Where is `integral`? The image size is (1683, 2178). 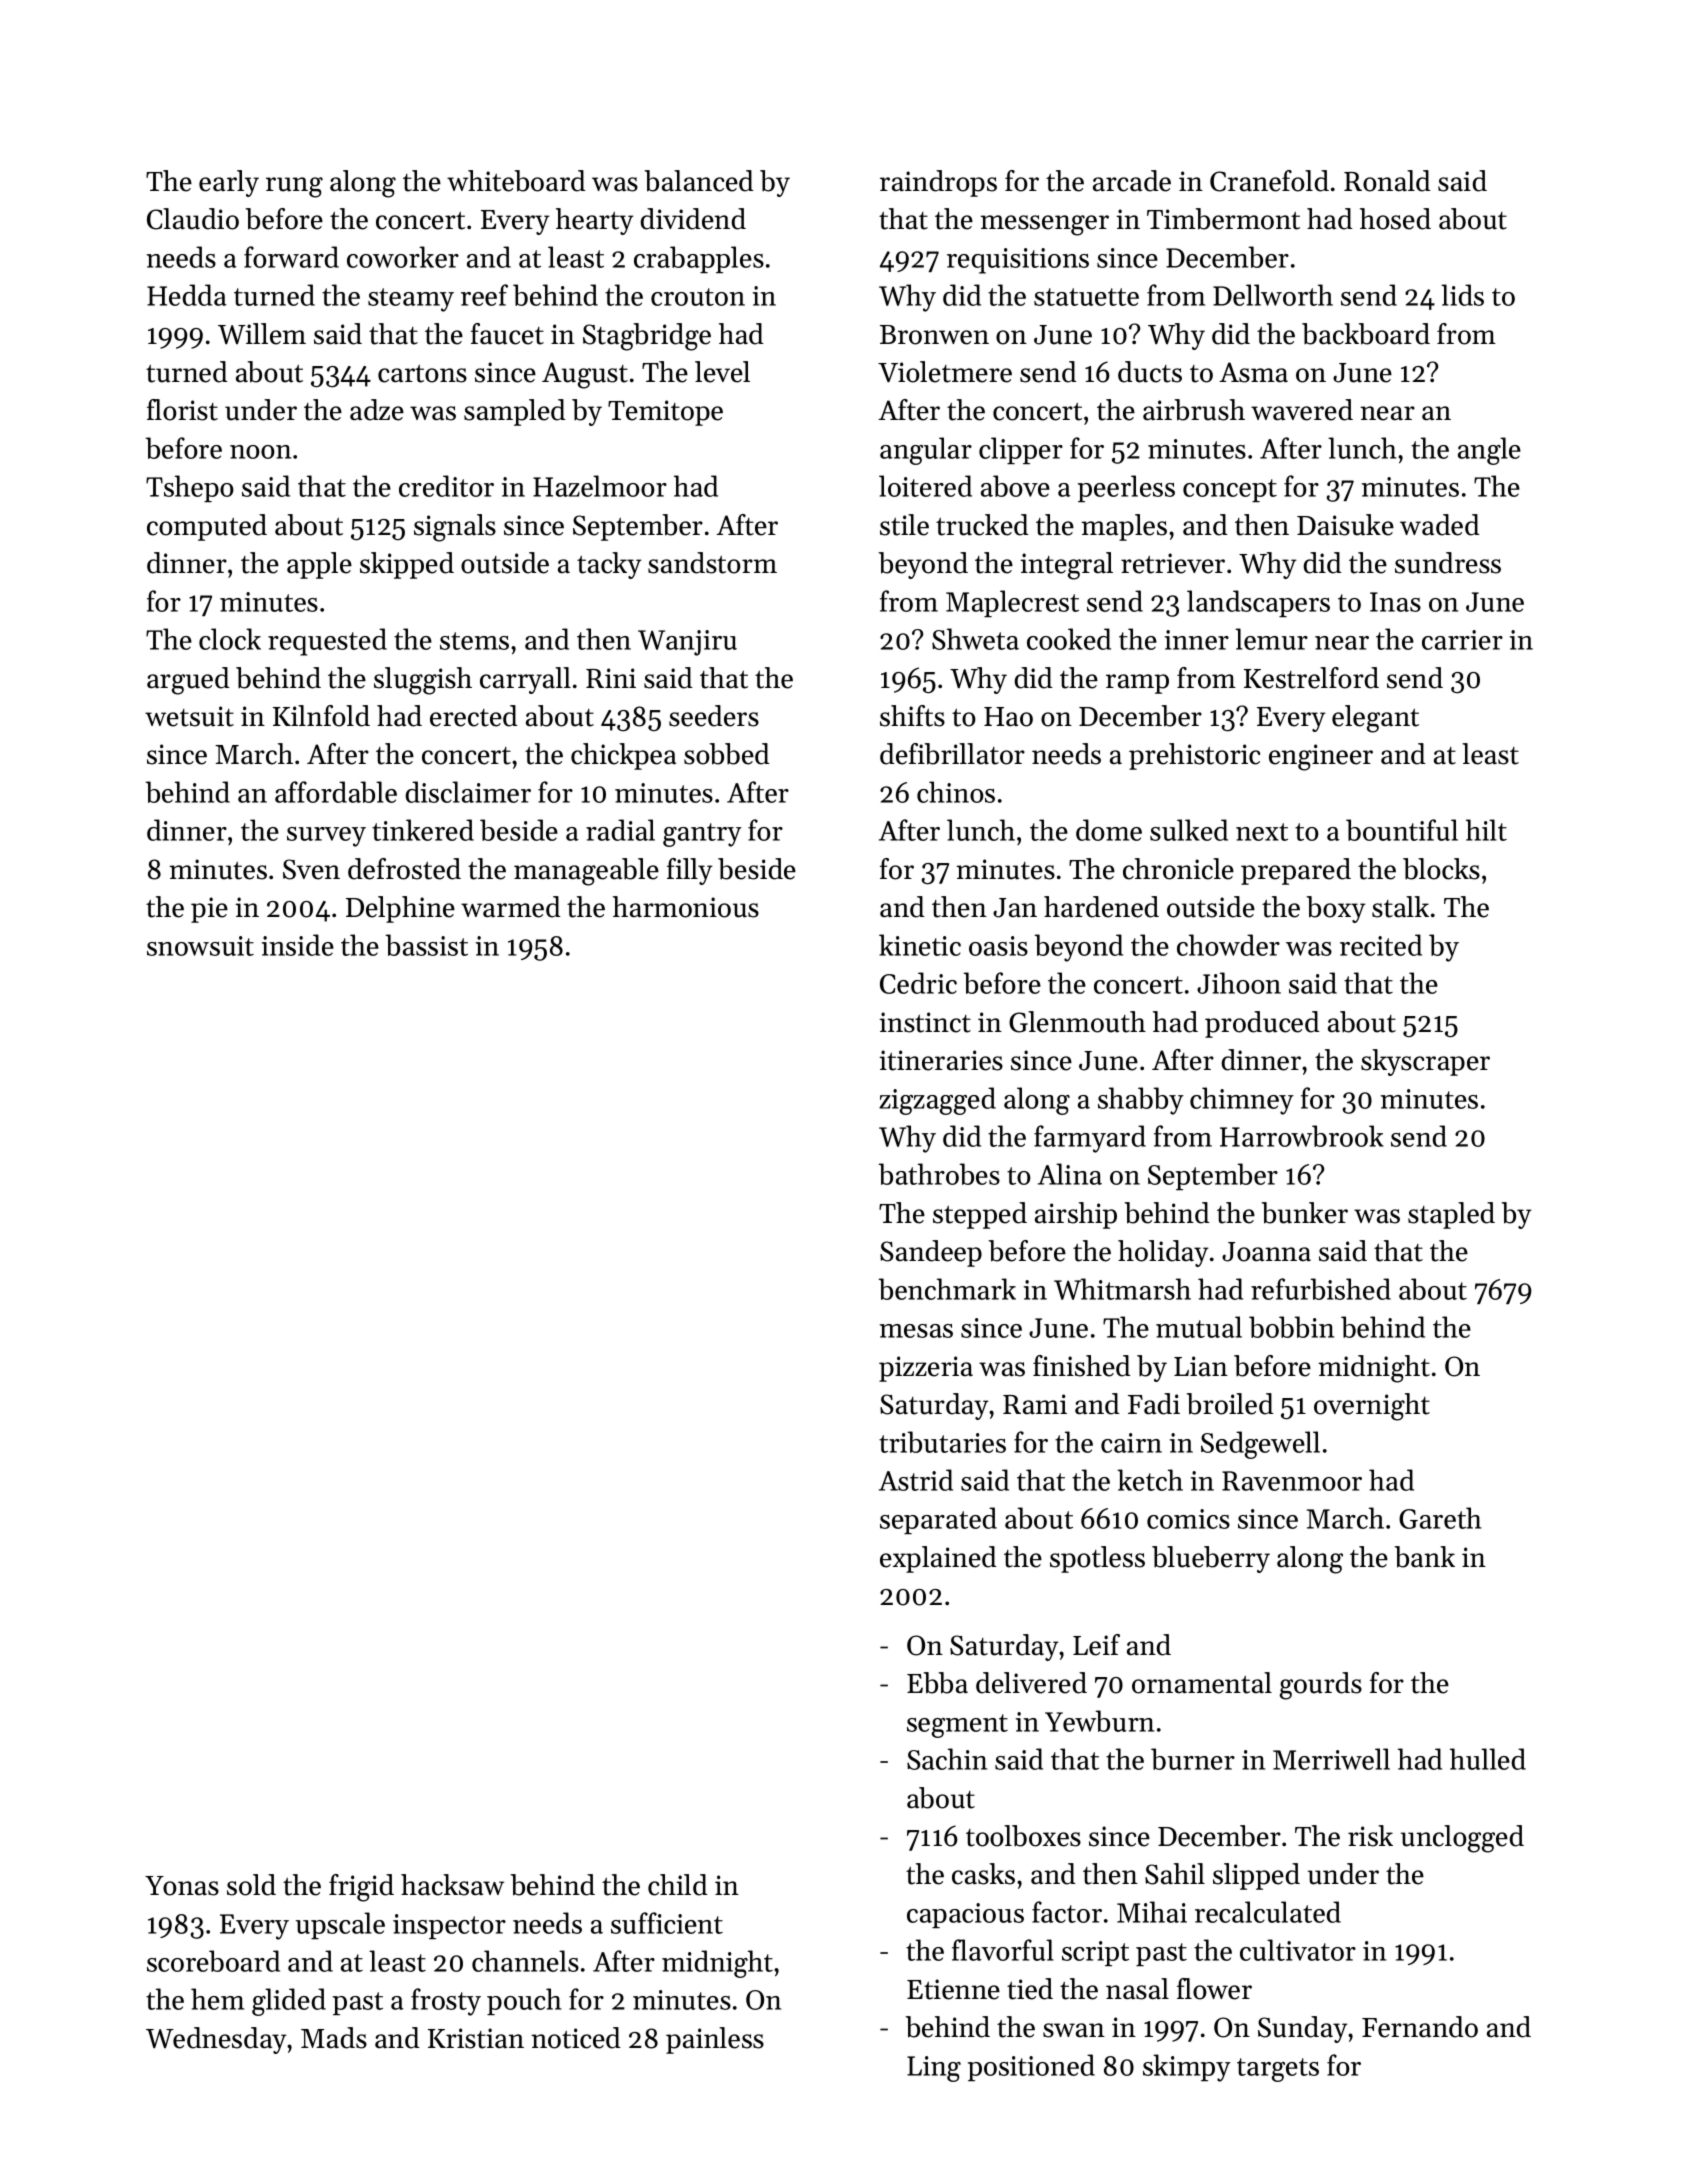 integral is located at coordinates (1066, 566).
